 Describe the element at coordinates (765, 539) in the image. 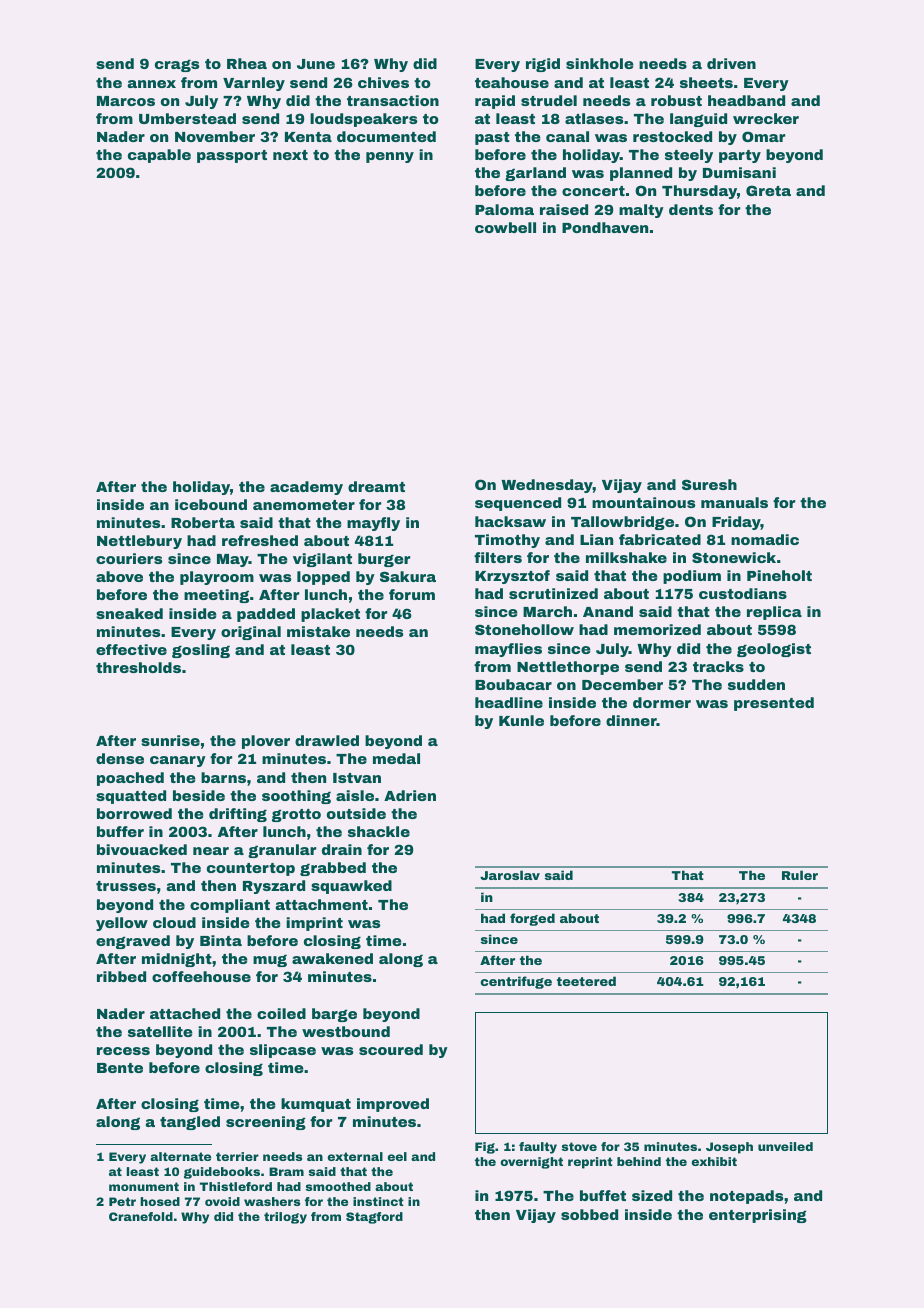

I see `nomadic` at that location.
